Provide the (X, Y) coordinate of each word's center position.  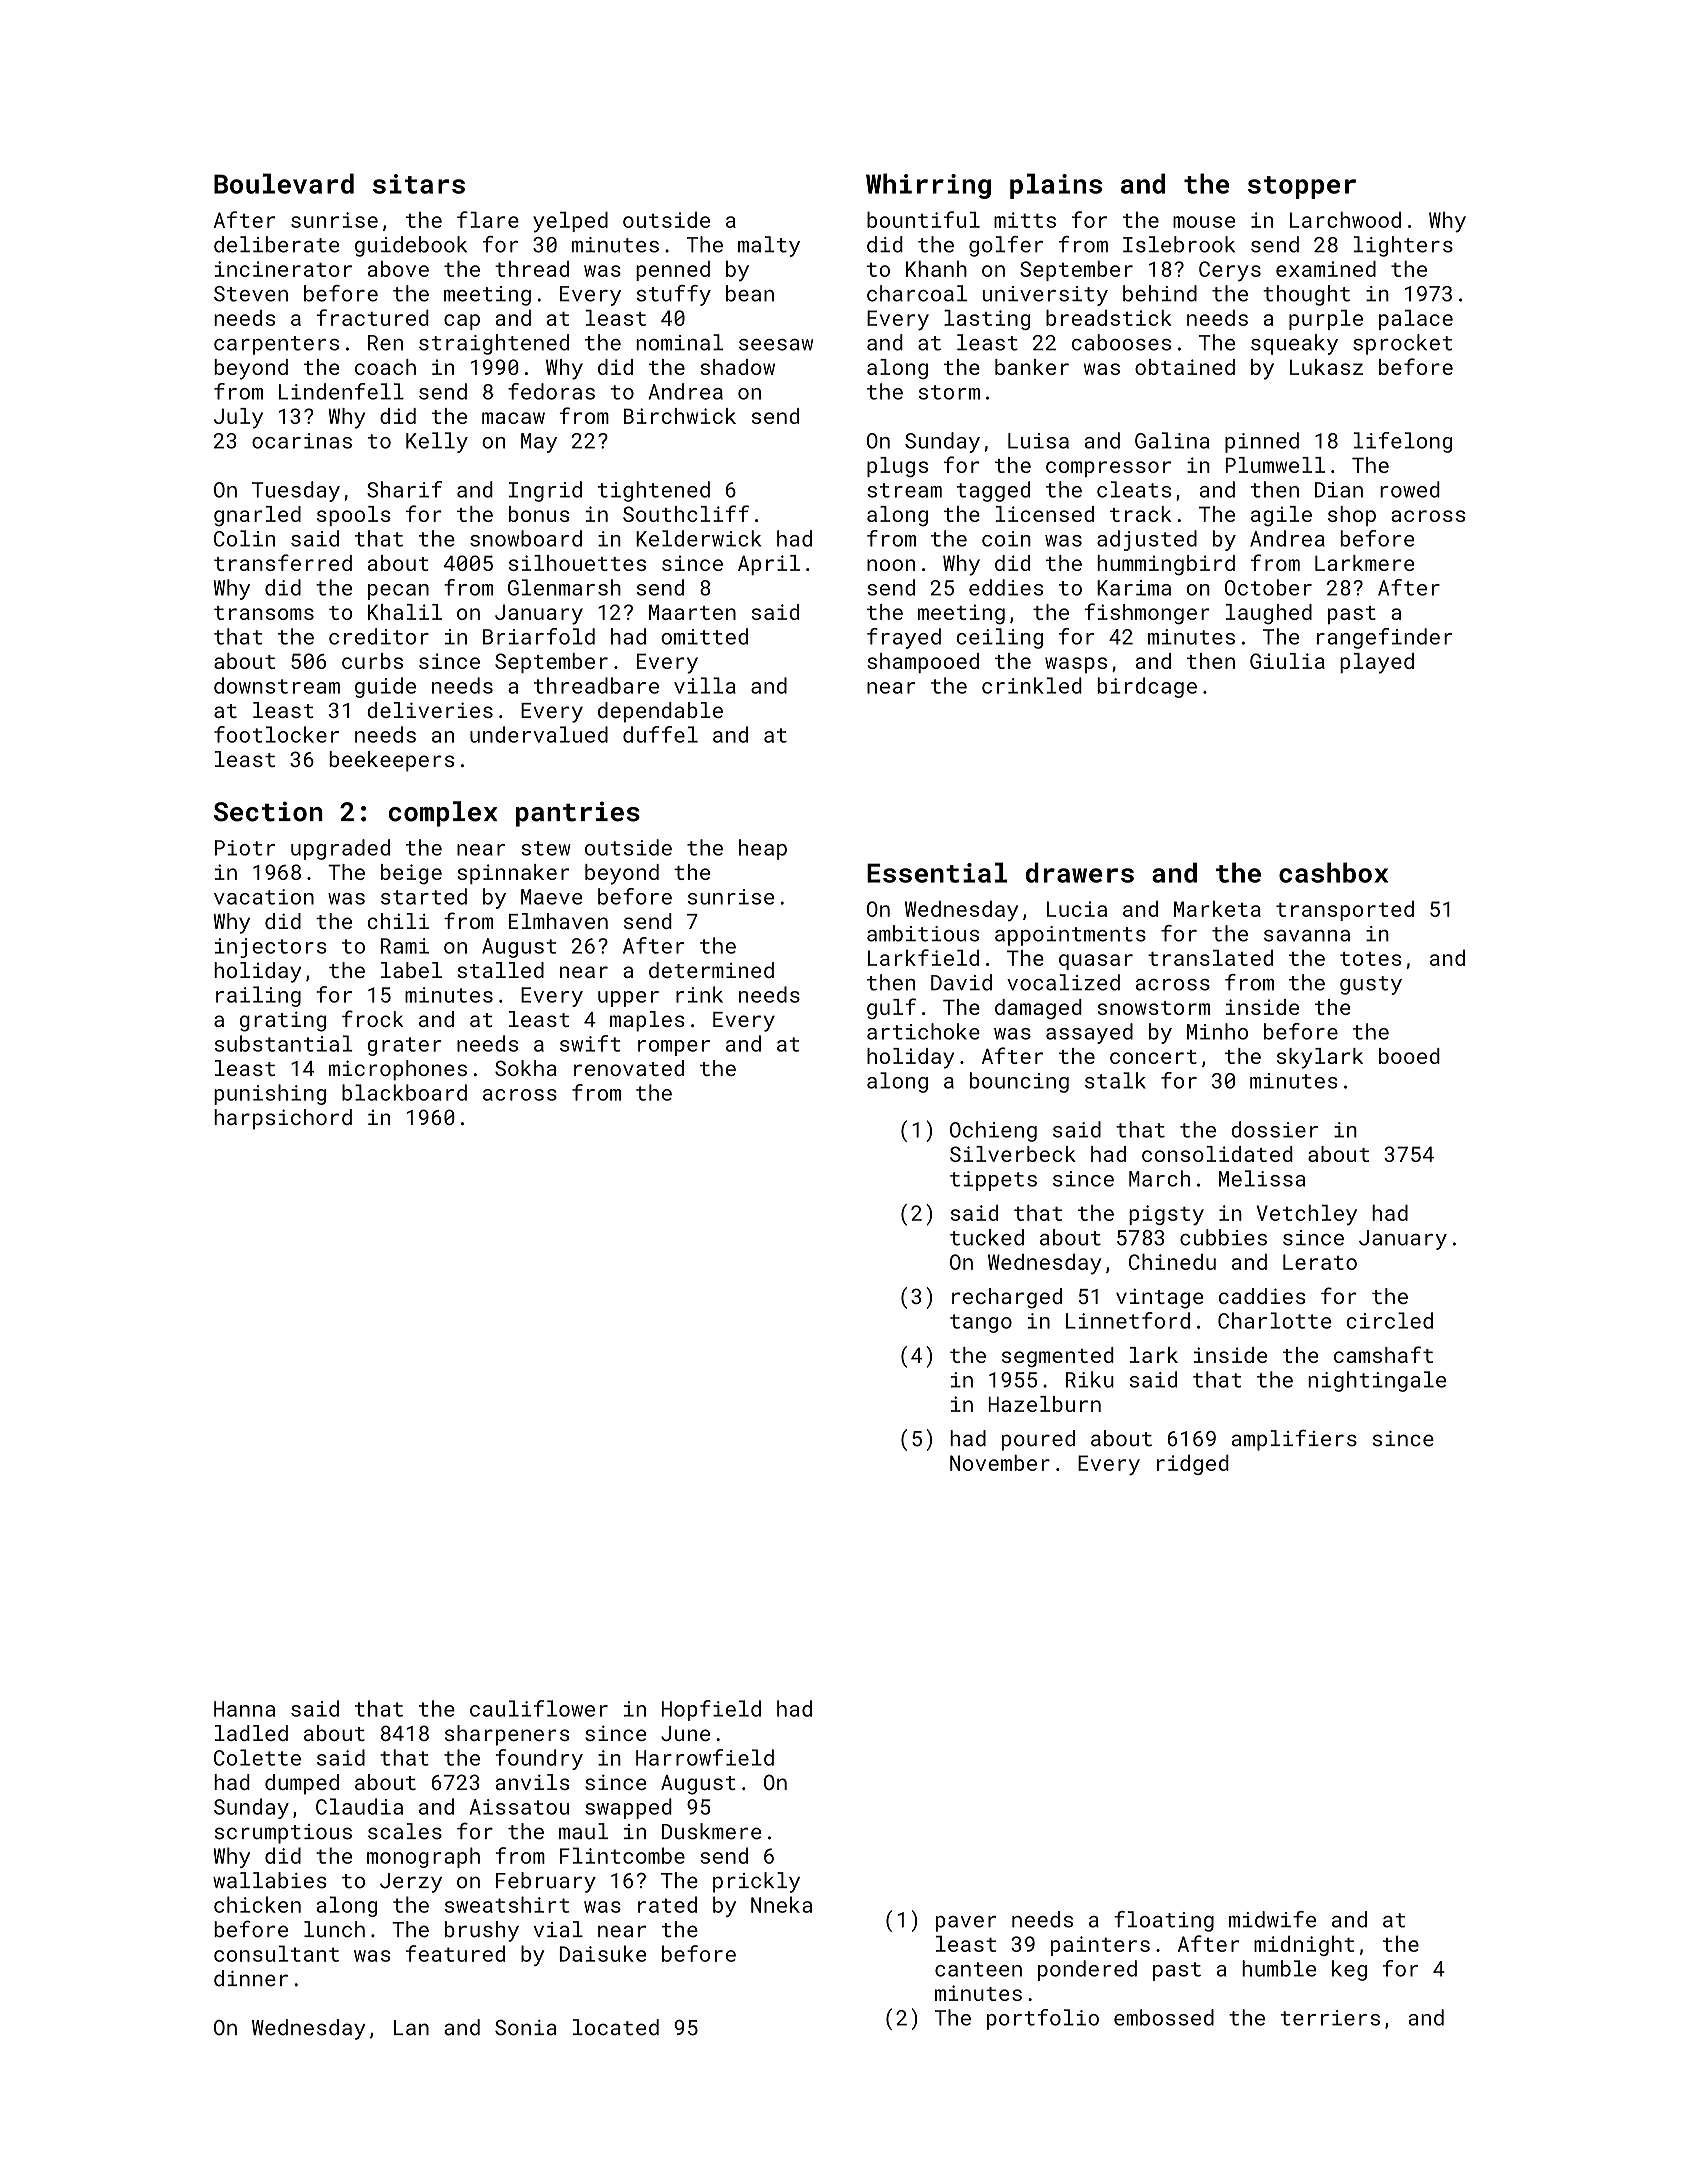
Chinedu (1172, 1262)
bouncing (1019, 1082)
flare (488, 219)
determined (711, 970)
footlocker (276, 734)
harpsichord (283, 1119)
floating (1164, 1921)
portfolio (1043, 2019)
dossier (1274, 1129)
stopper (1302, 187)
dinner (251, 1978)
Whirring (928, 186)
